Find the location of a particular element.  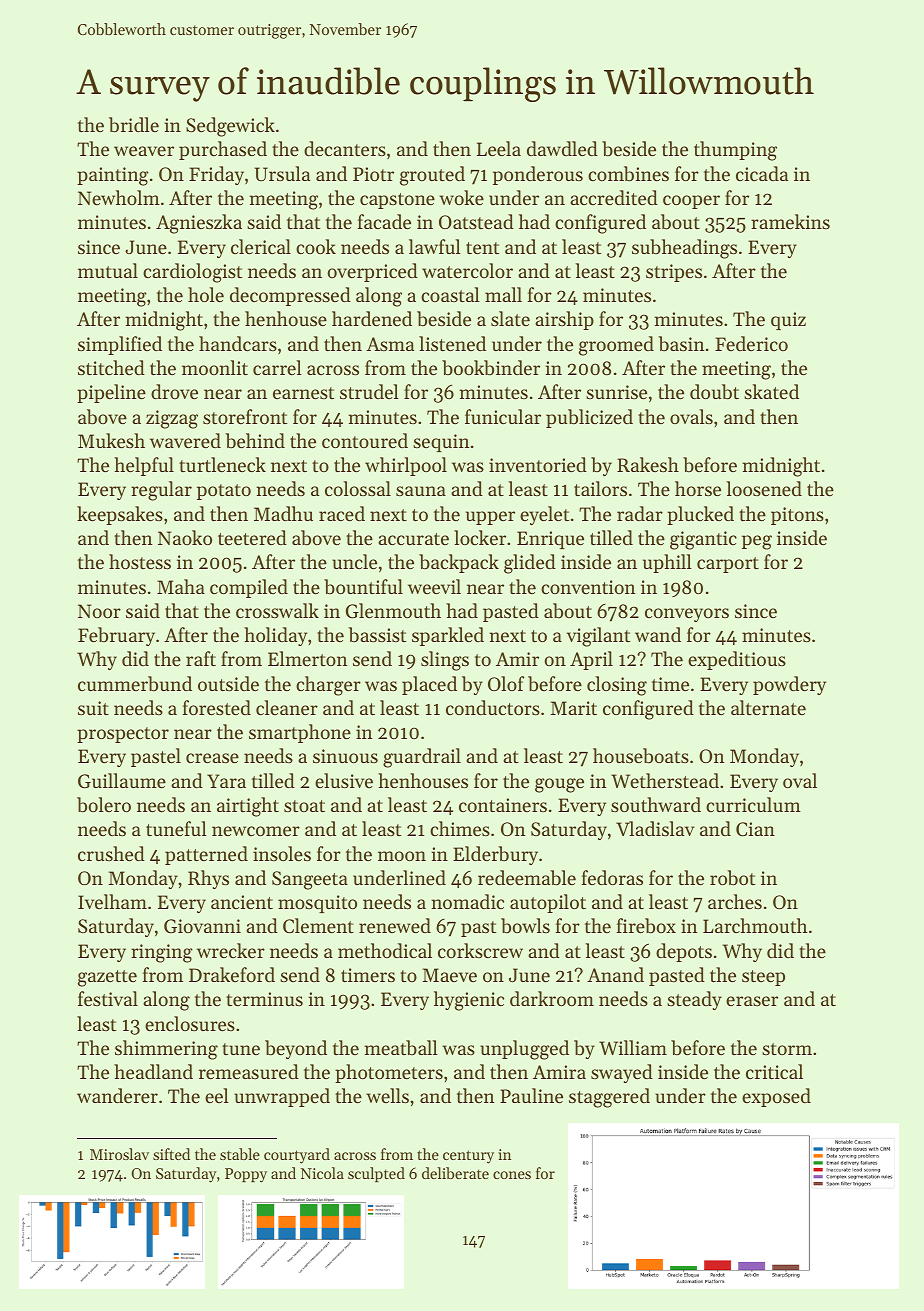

eraser is located at coordinates (752, 1001).
